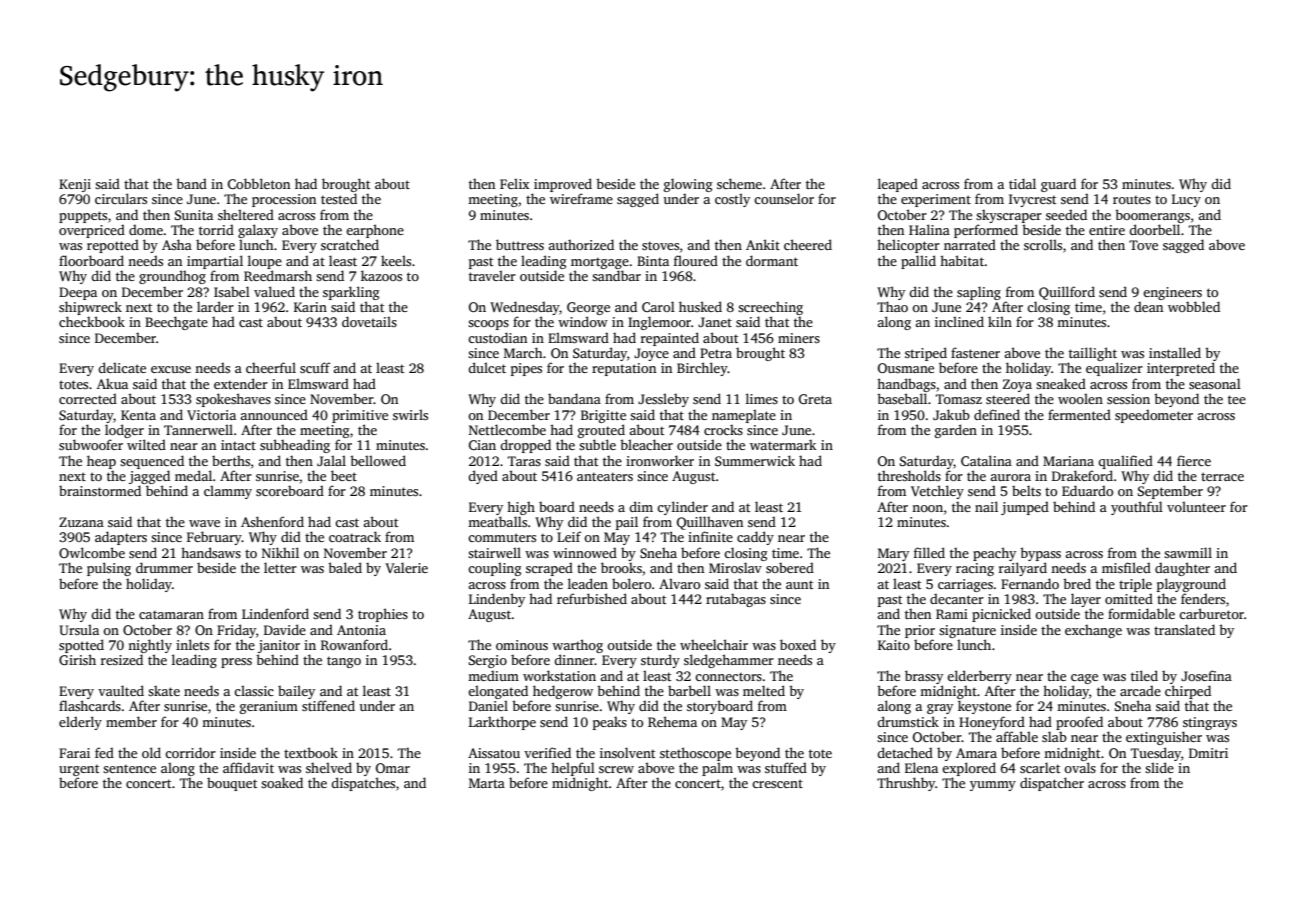 The width and height of the document is (1308, 924). I want to click on Ankit, so click(763, 244).
